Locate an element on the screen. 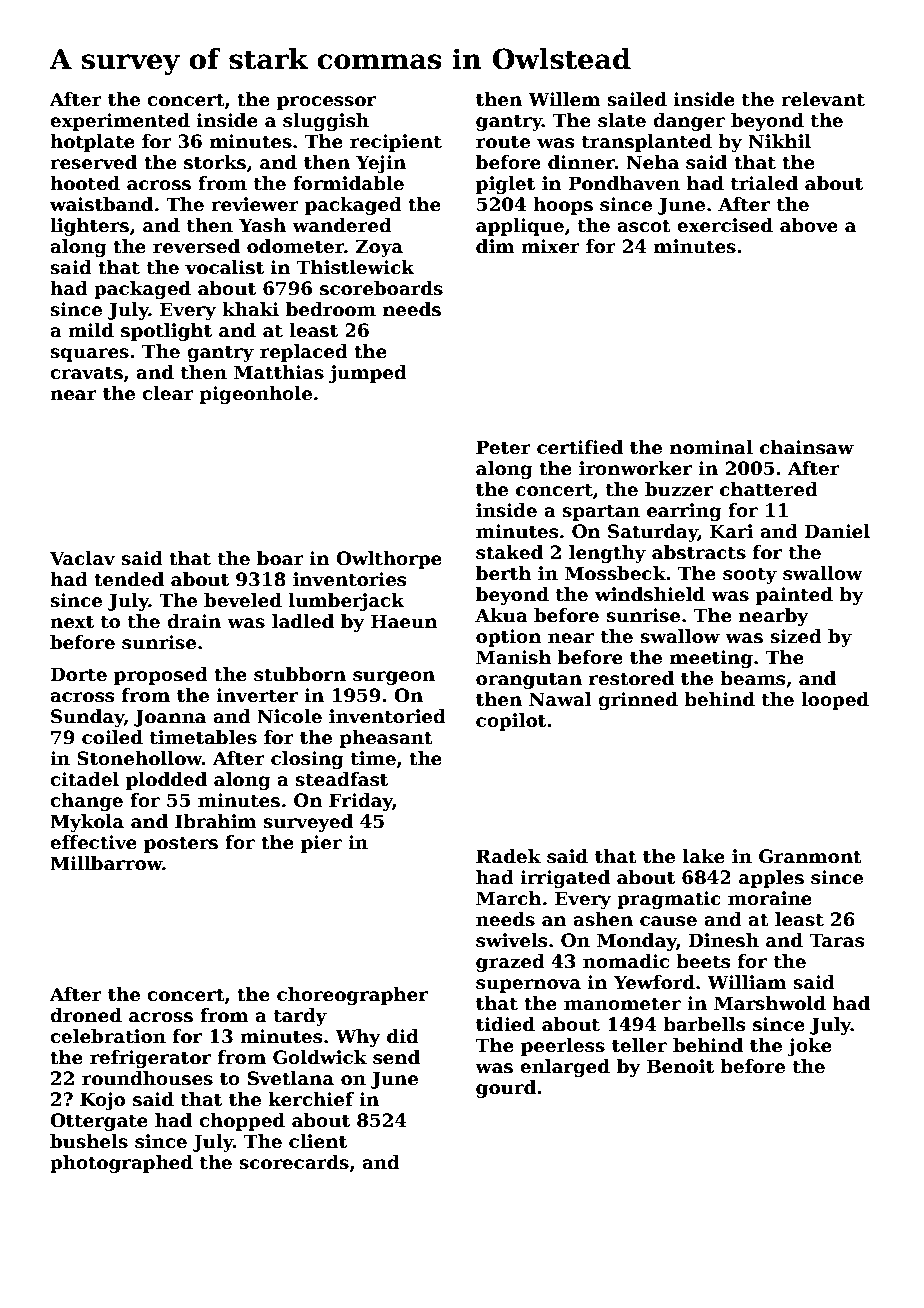  choreographer is located at coordinates (352, 996).
